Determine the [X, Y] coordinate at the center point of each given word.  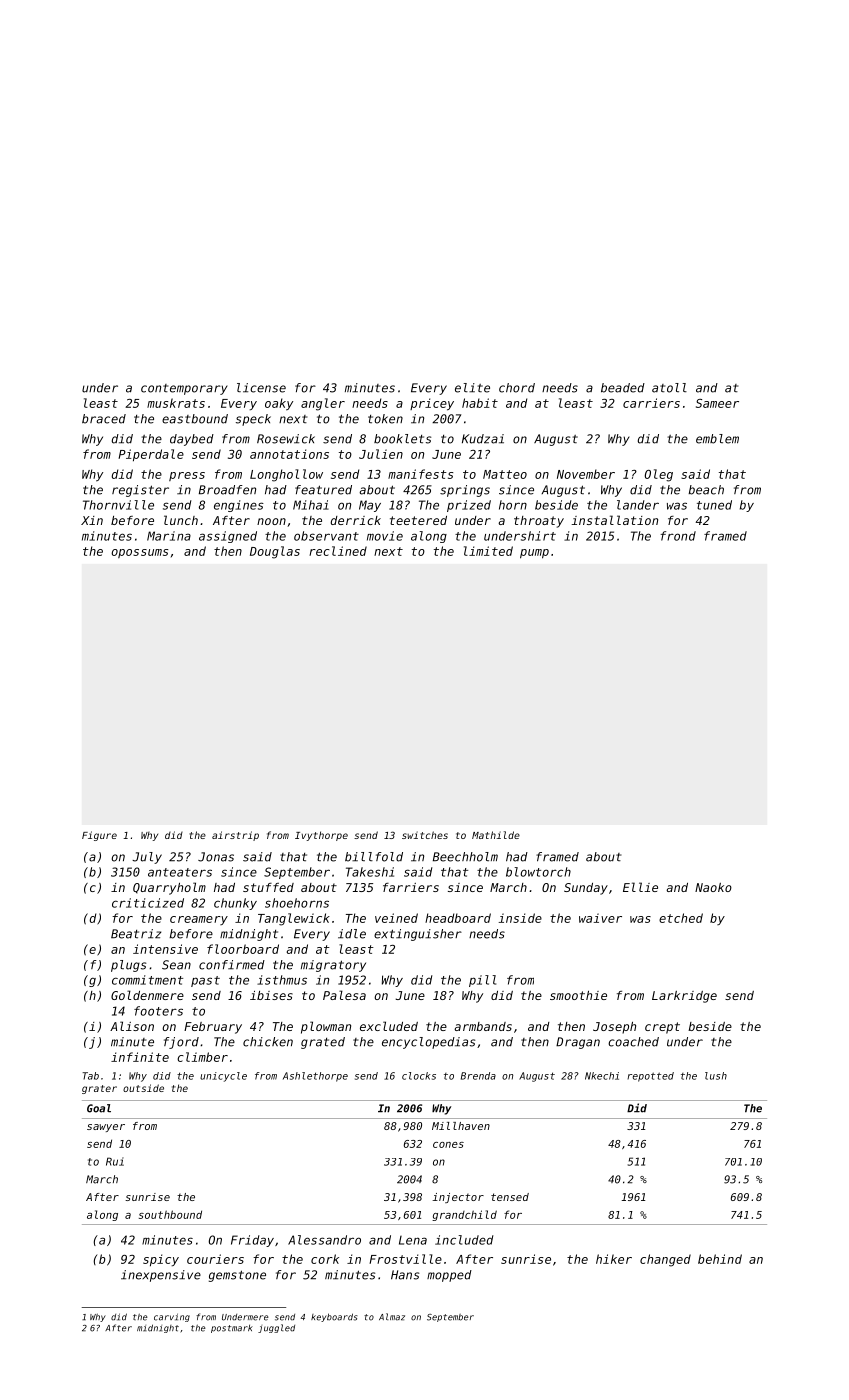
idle [352, 934]
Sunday [586, 889]
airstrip [235, 836]
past [205, 981]
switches [425, 835]
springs [465, 491]
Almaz [392, 1317]
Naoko [713, 887]
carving [172, 1317]
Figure [99, 836]
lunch [181, 520]
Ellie [640, 887]
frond [678, 536]
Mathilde [496, 835]
